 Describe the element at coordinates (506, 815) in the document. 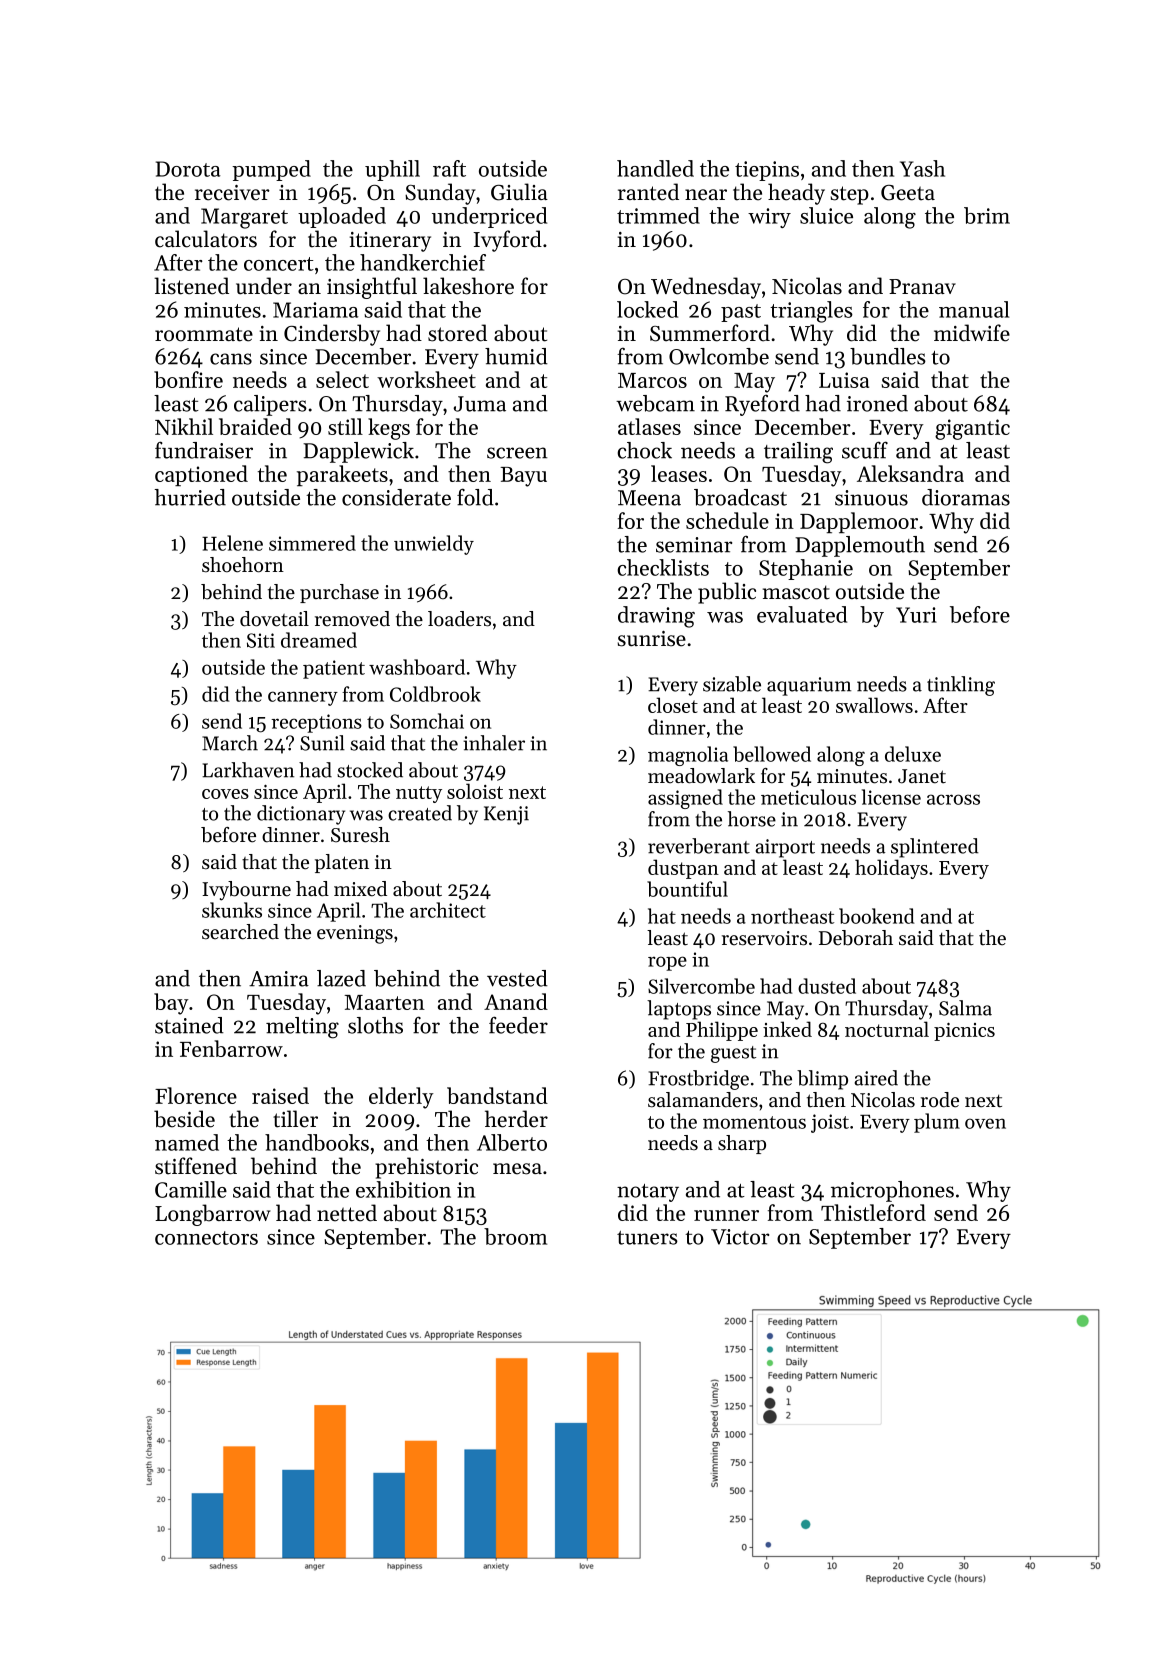

I see `Kenji` at that location.
